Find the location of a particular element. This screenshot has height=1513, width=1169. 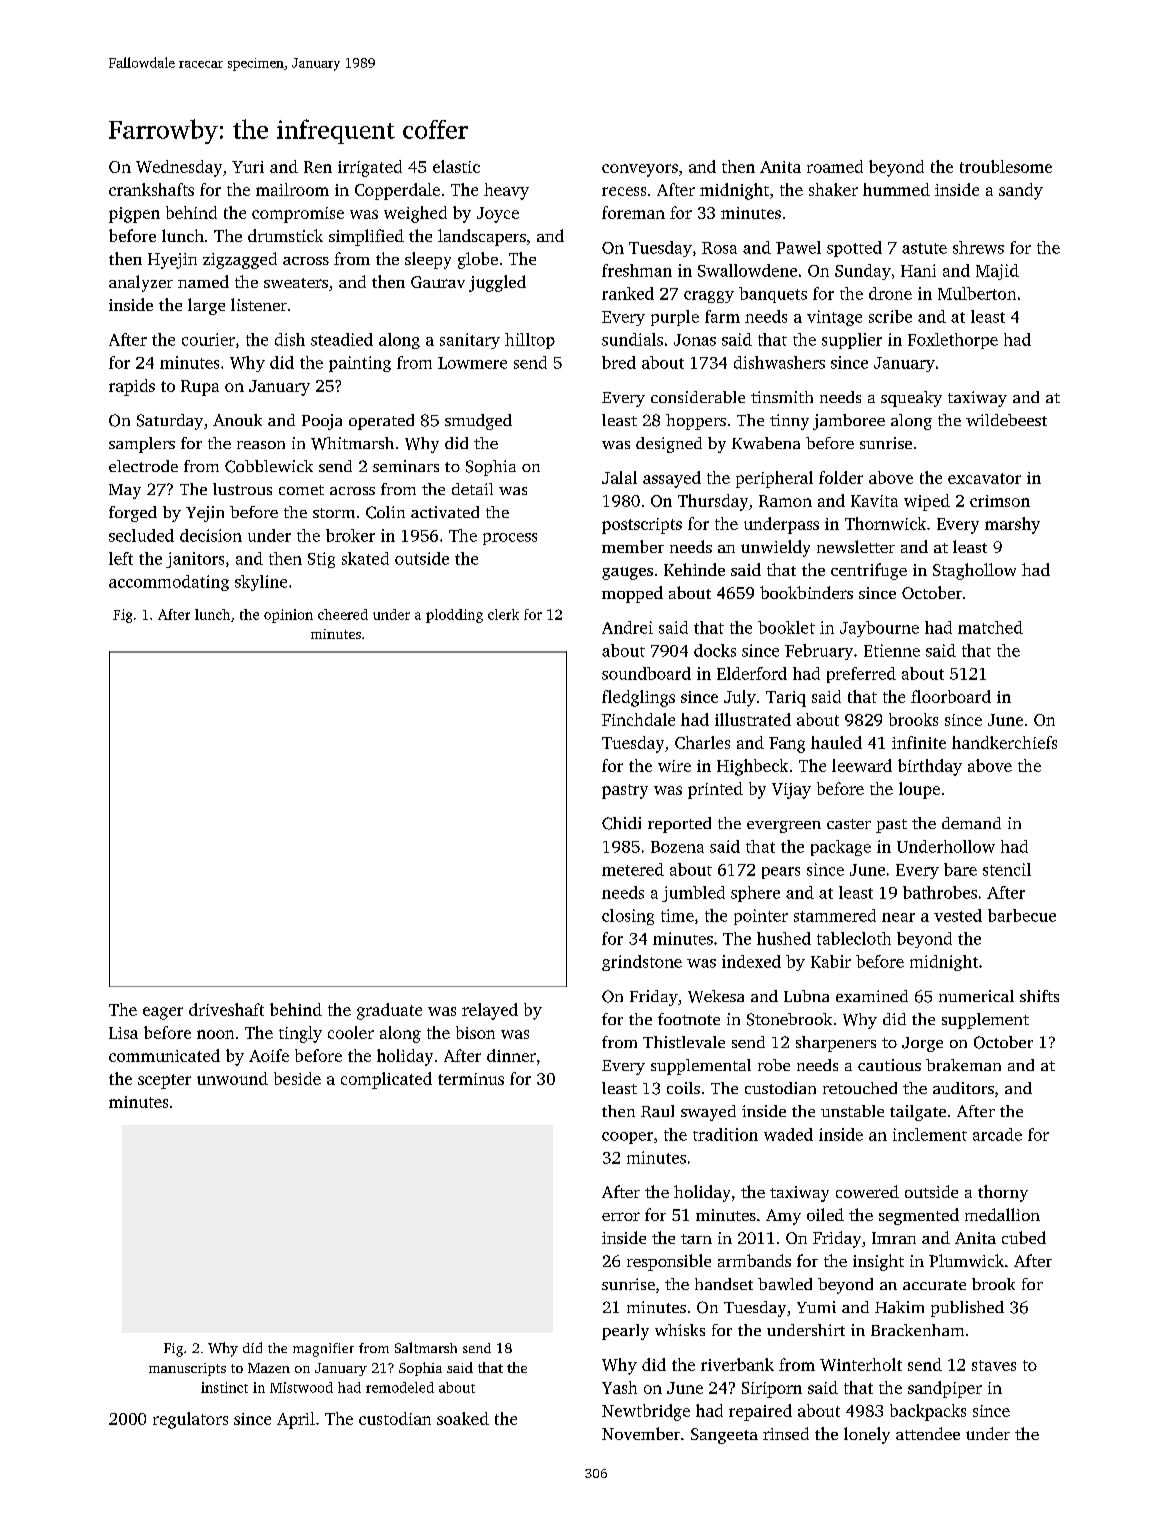

excavator is located at coordinates (984, 478).
